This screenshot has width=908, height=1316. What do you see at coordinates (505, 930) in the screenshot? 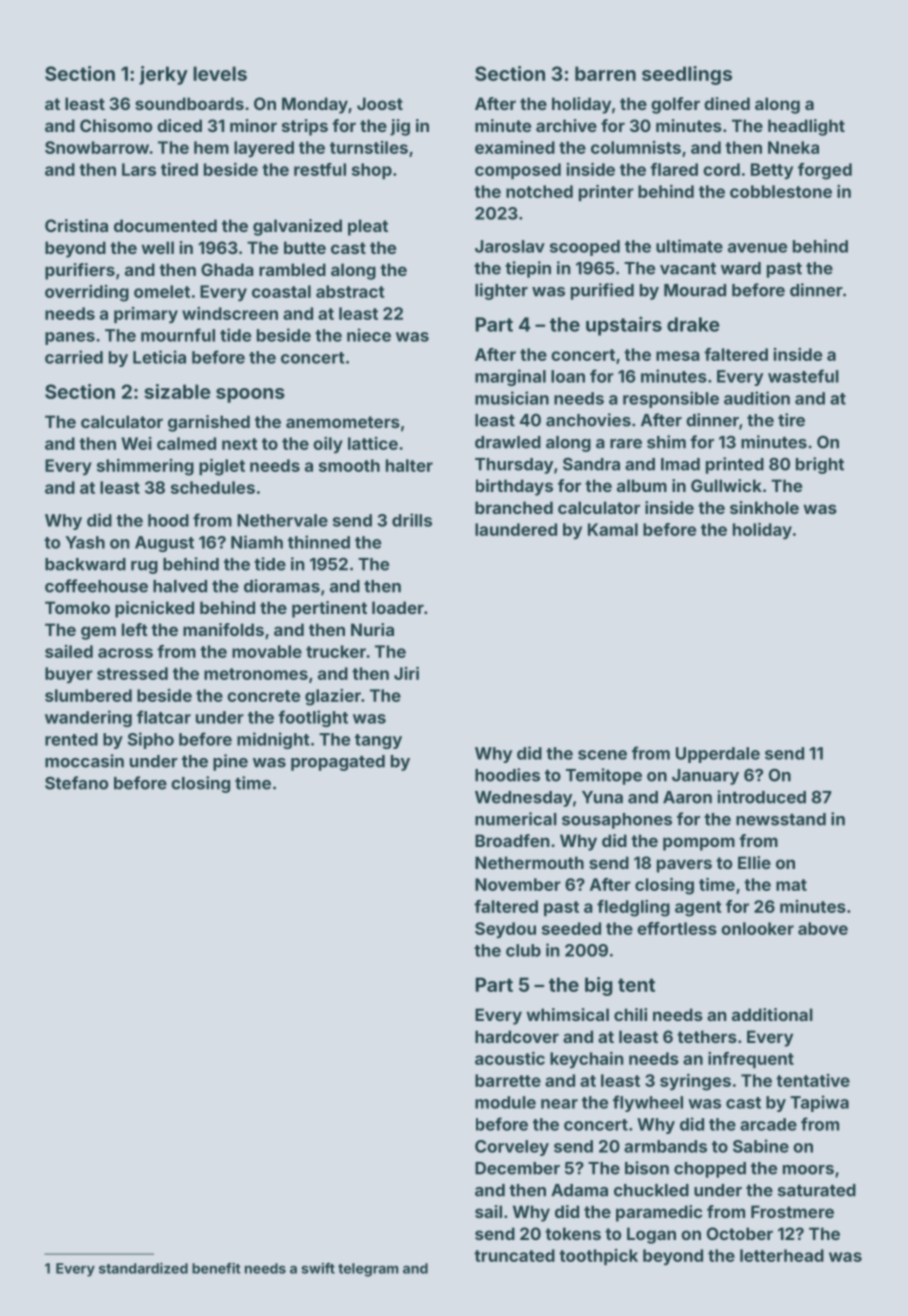
I see `Seydou` at bounding box center [505, 930].
